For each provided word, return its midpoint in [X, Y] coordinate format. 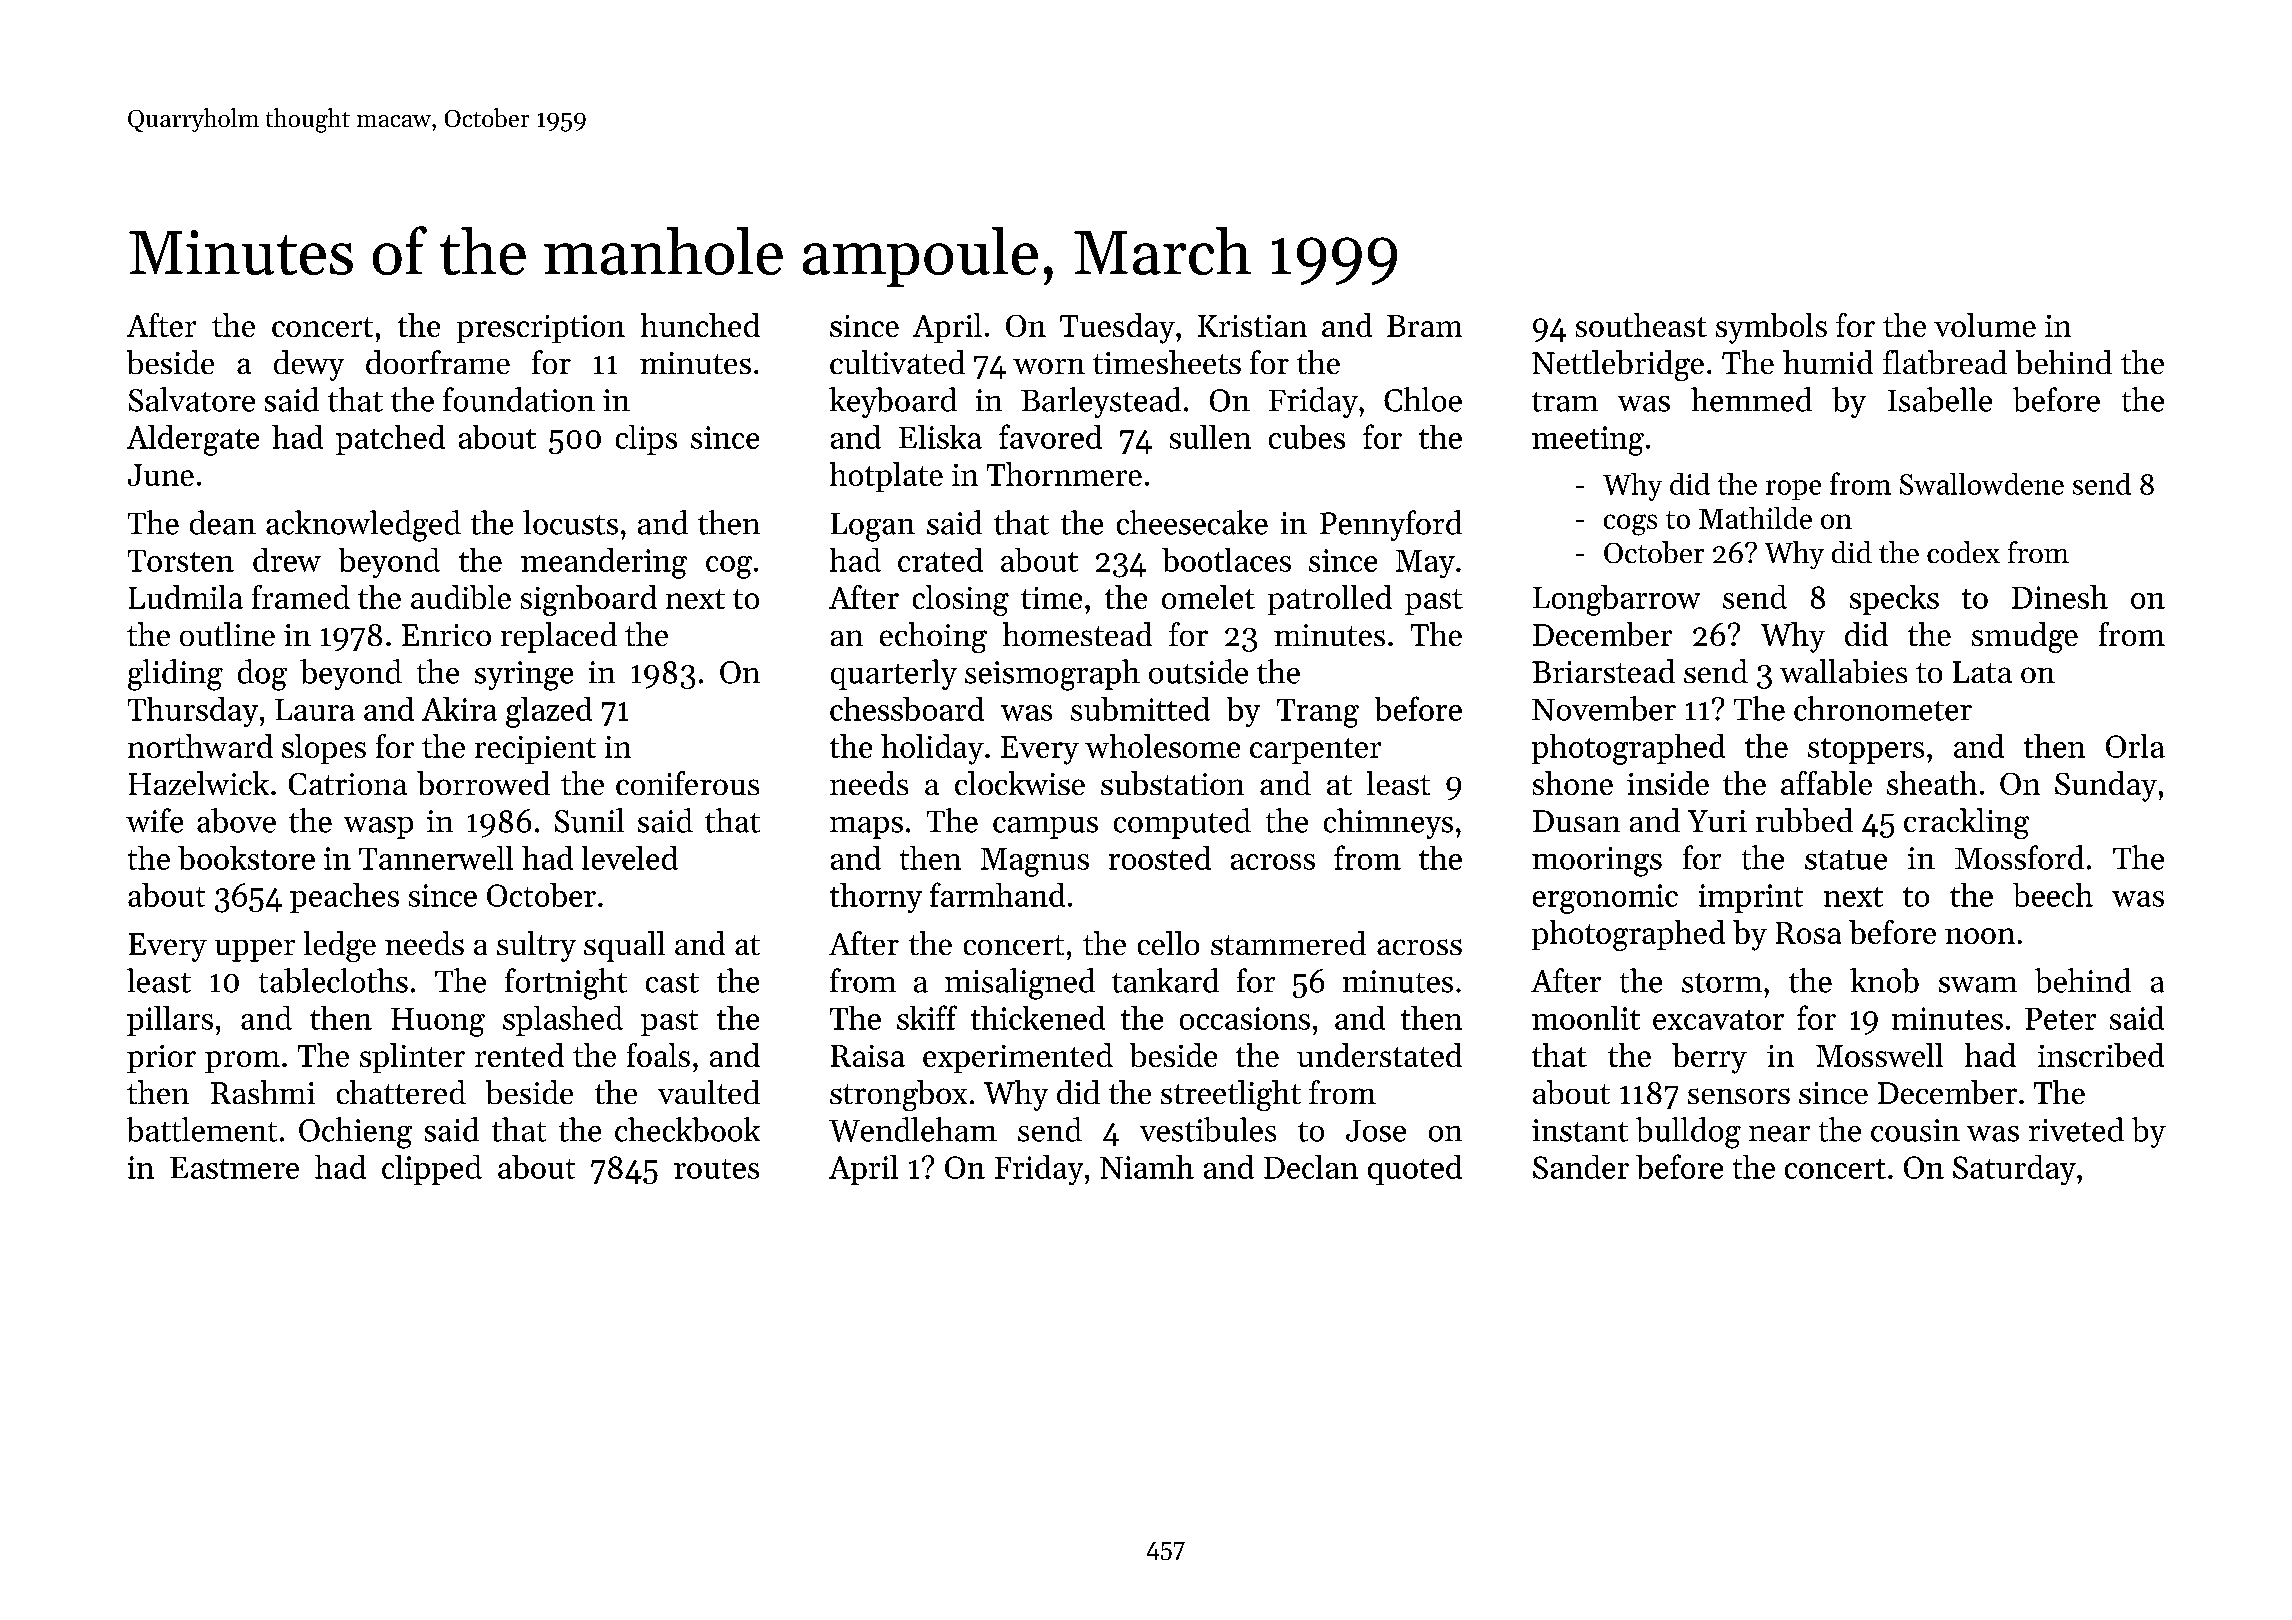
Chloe [1423, 399]
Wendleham [913, 1129]
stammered [1288, 943]
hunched [700, 325]
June [161, 475]
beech [2053, 895]
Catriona [348, 784]
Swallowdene [1982, 484]
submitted [1140, 709]
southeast [1641, 325]
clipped [432, 1170]
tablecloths [333, 980]
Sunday [2106, 786]
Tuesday [1117, 328]
